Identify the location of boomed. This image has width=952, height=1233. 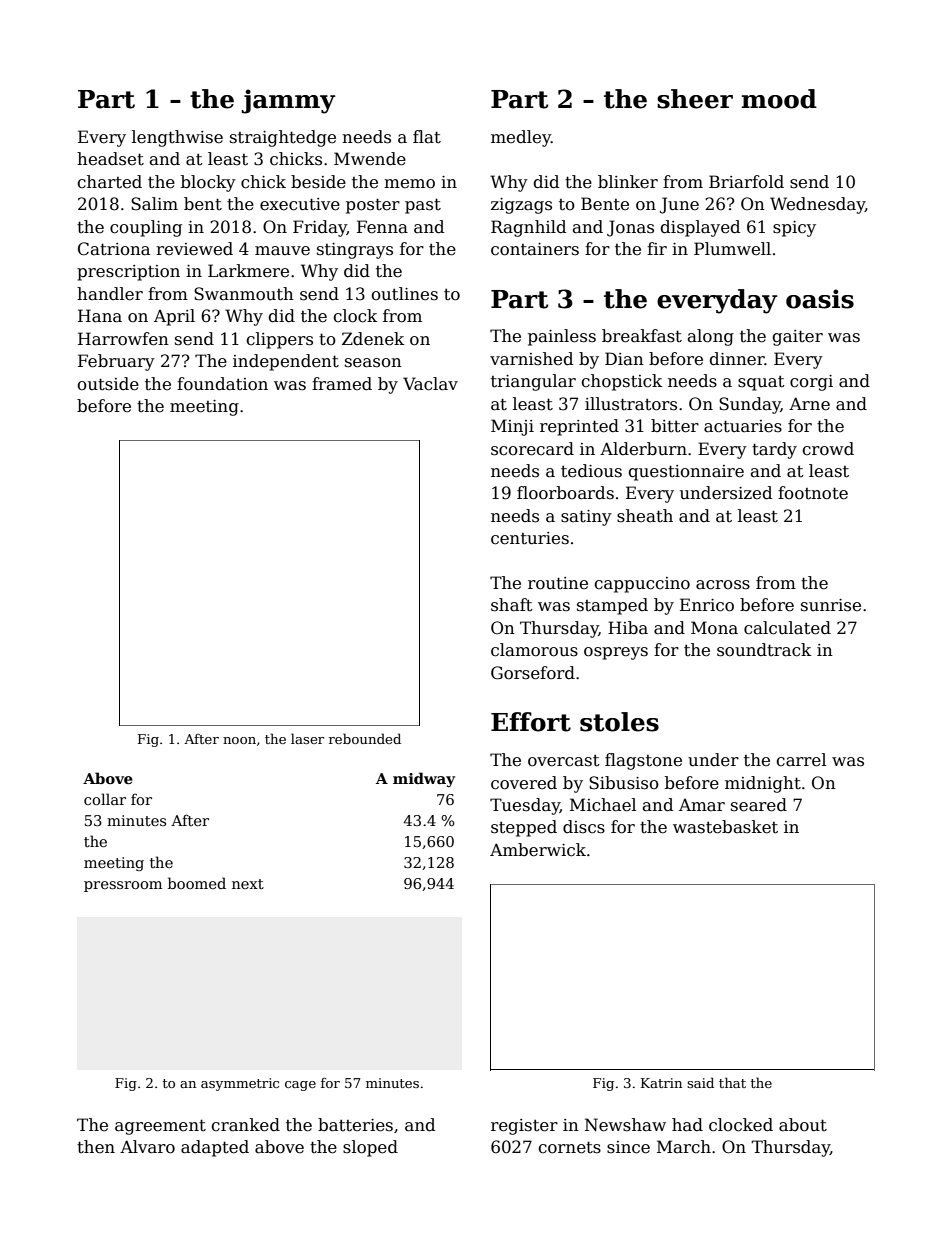
(197, 883).
